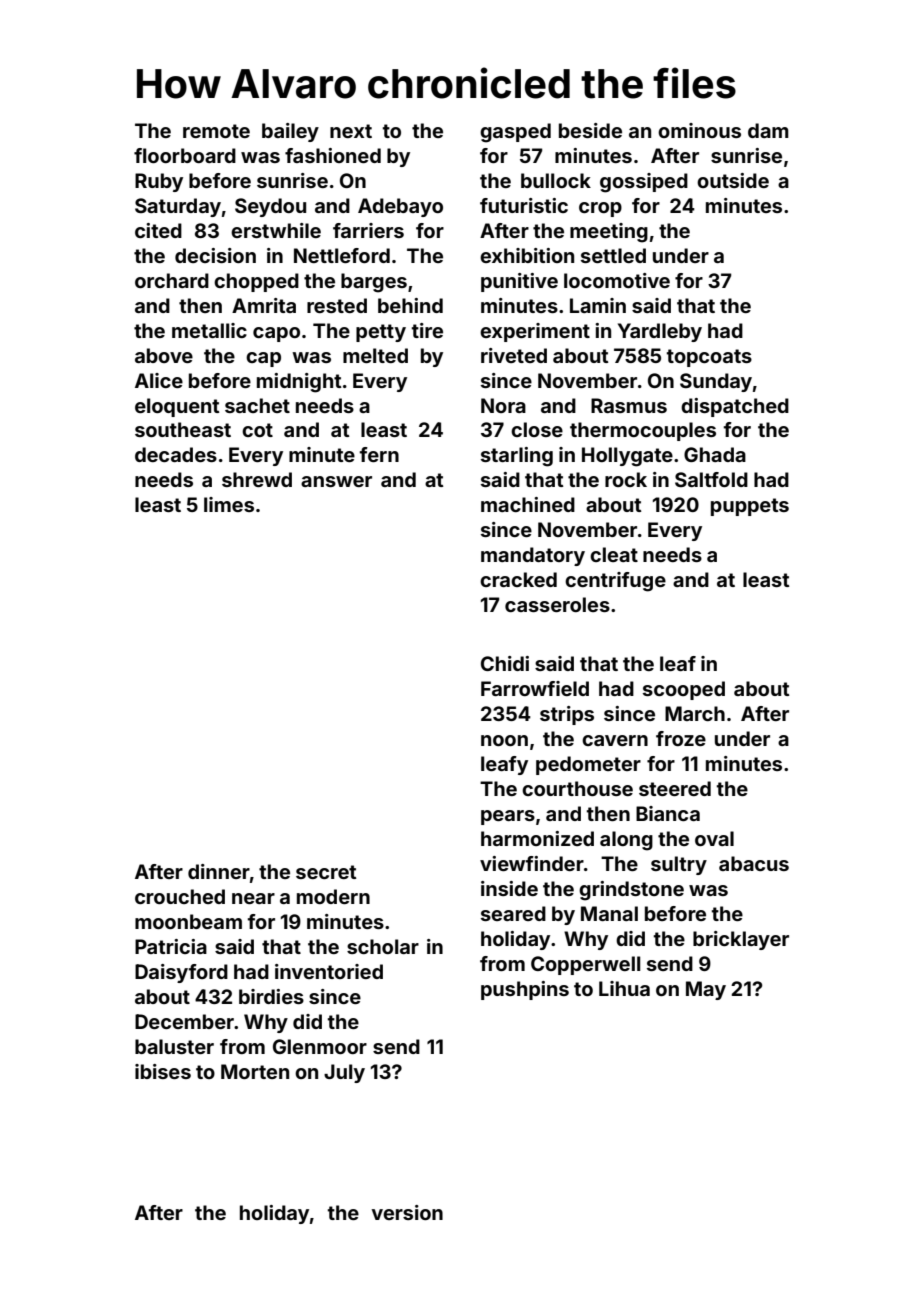 This screenshot has width=924, height=1311. Describe the element at coordinates (407, 1212) in the screenshot. I see `version` at that location.
